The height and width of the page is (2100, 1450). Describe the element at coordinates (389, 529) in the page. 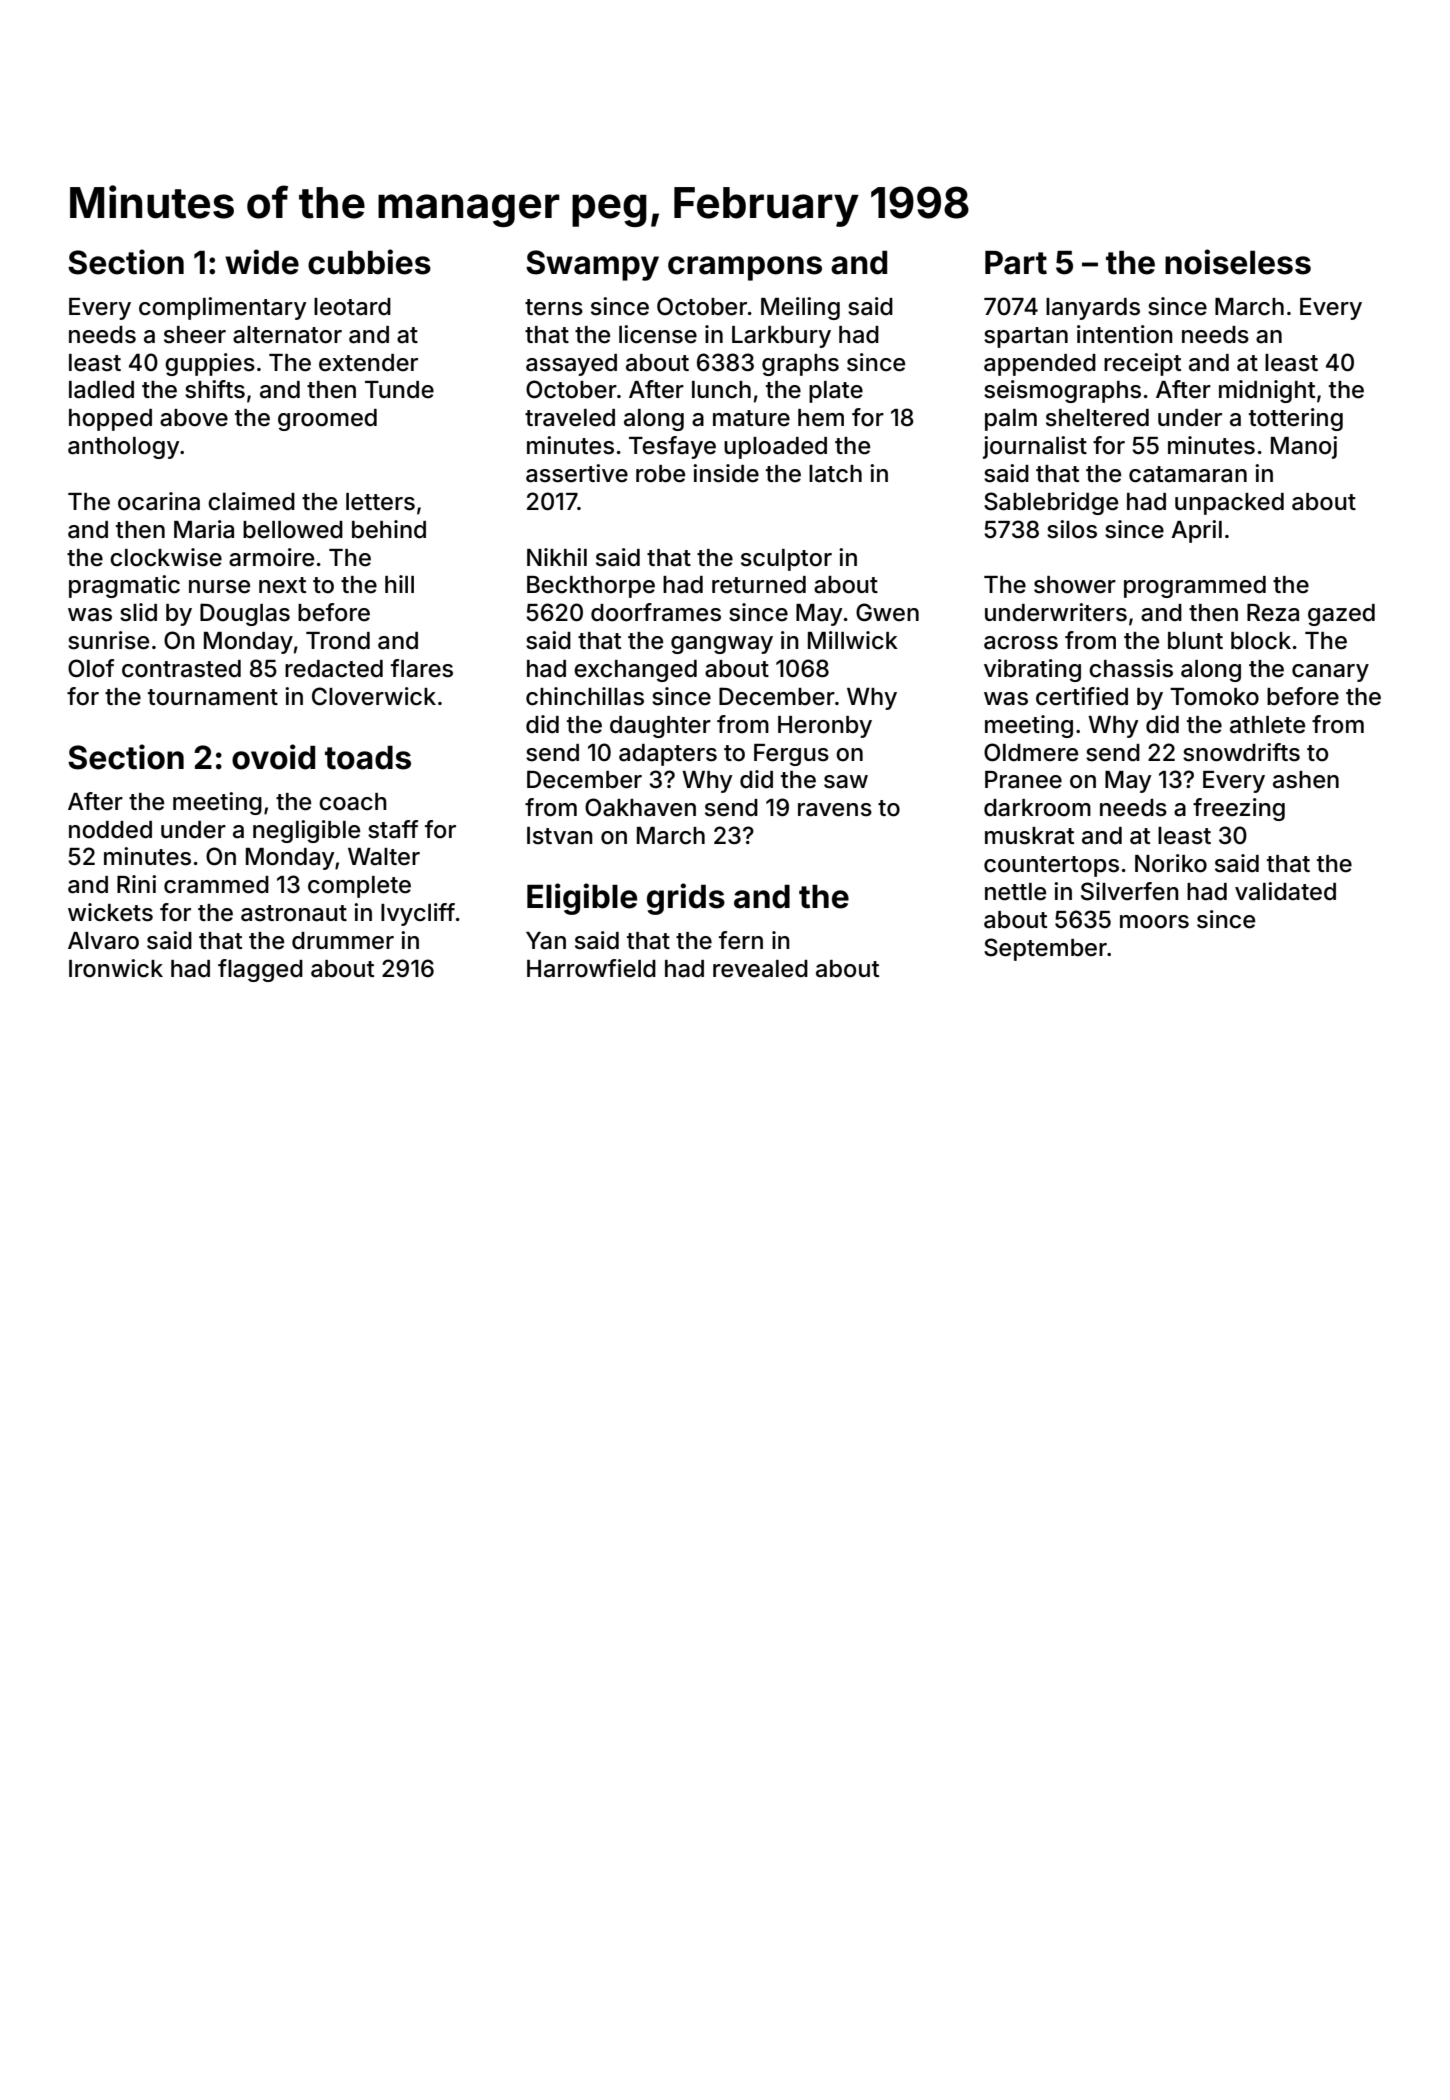

I see `behind` at that location.
